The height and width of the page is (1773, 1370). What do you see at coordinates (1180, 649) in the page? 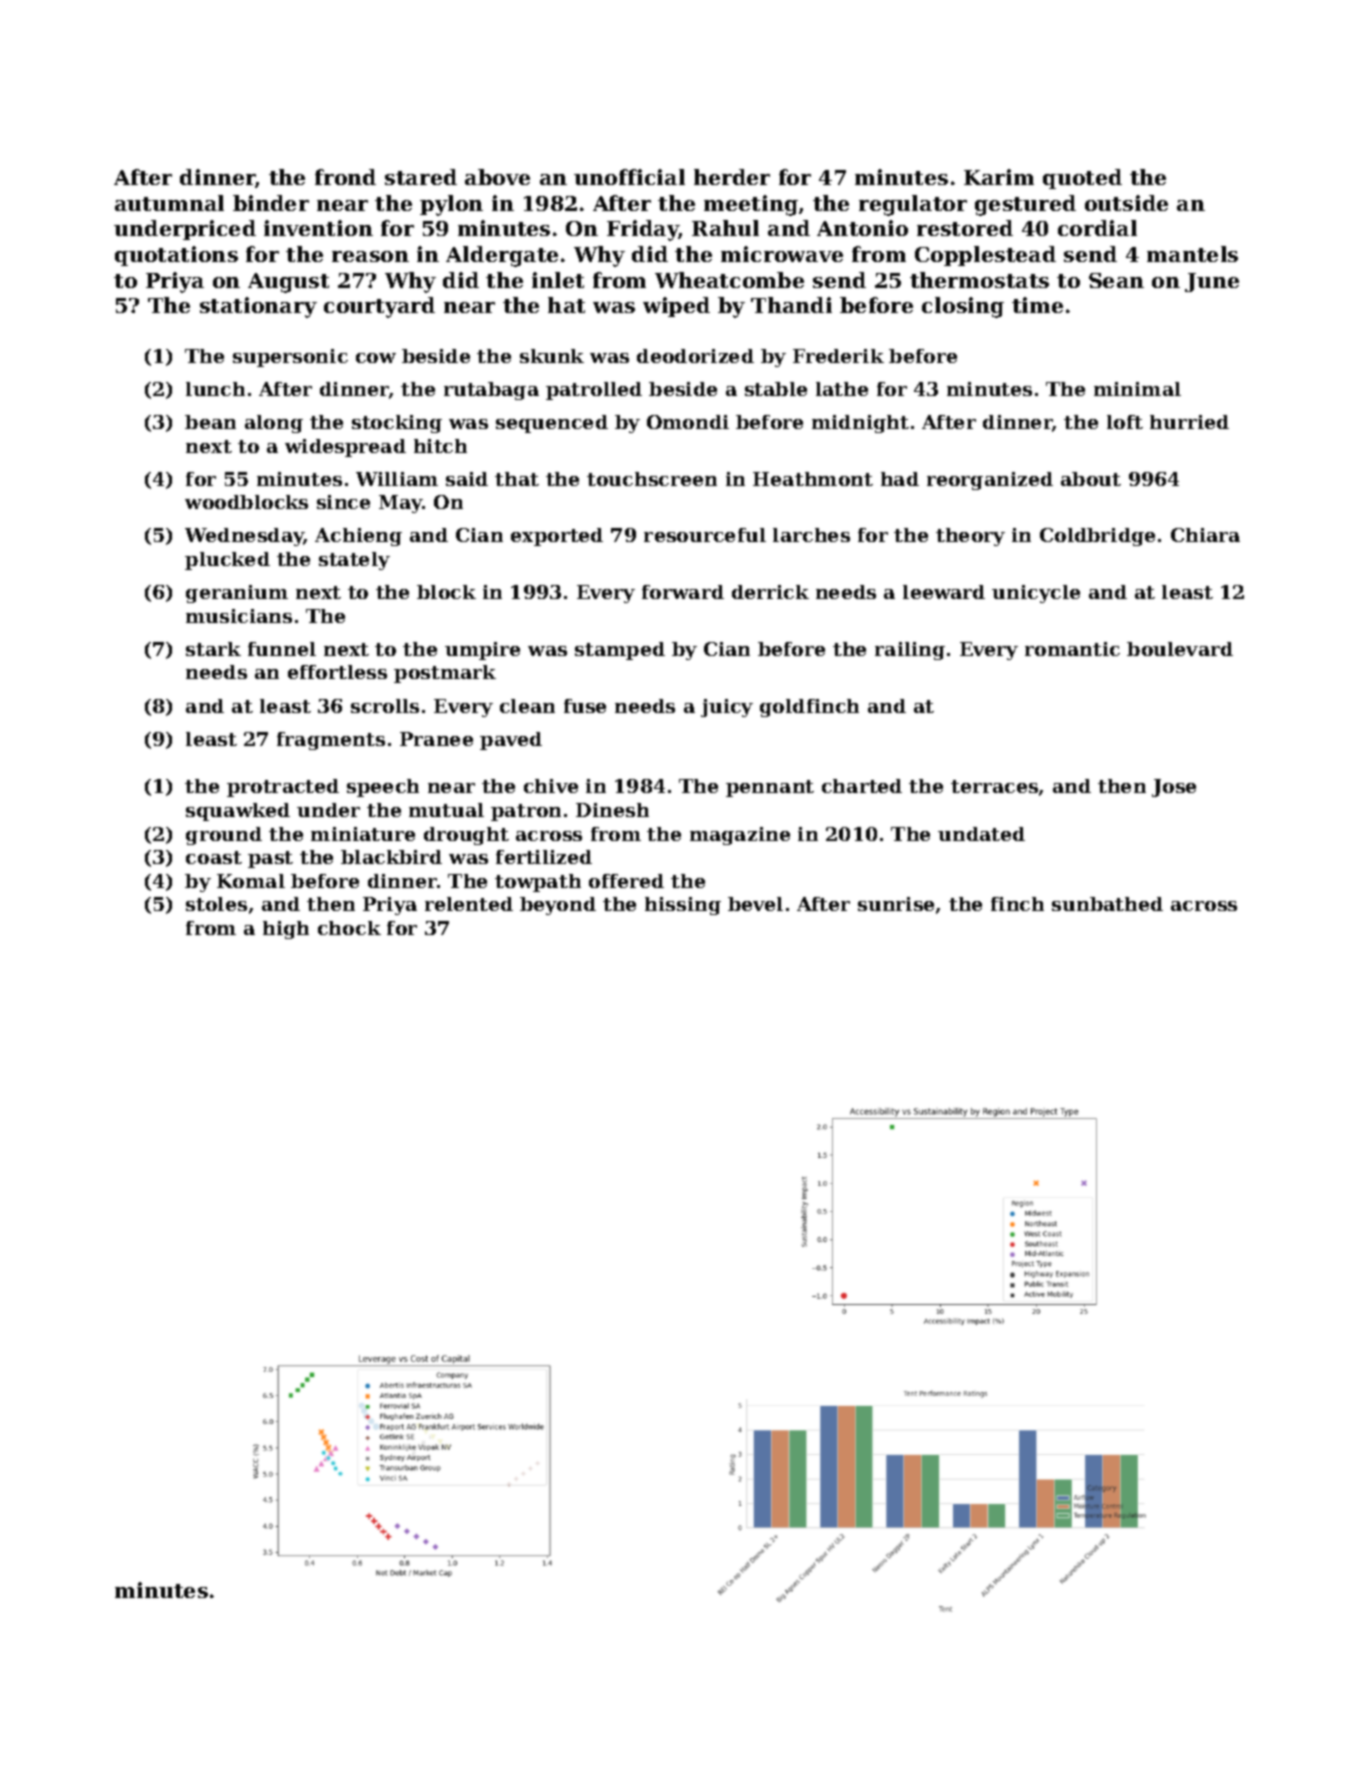
I see `boulevard` at bounding box center [1180, 649].
